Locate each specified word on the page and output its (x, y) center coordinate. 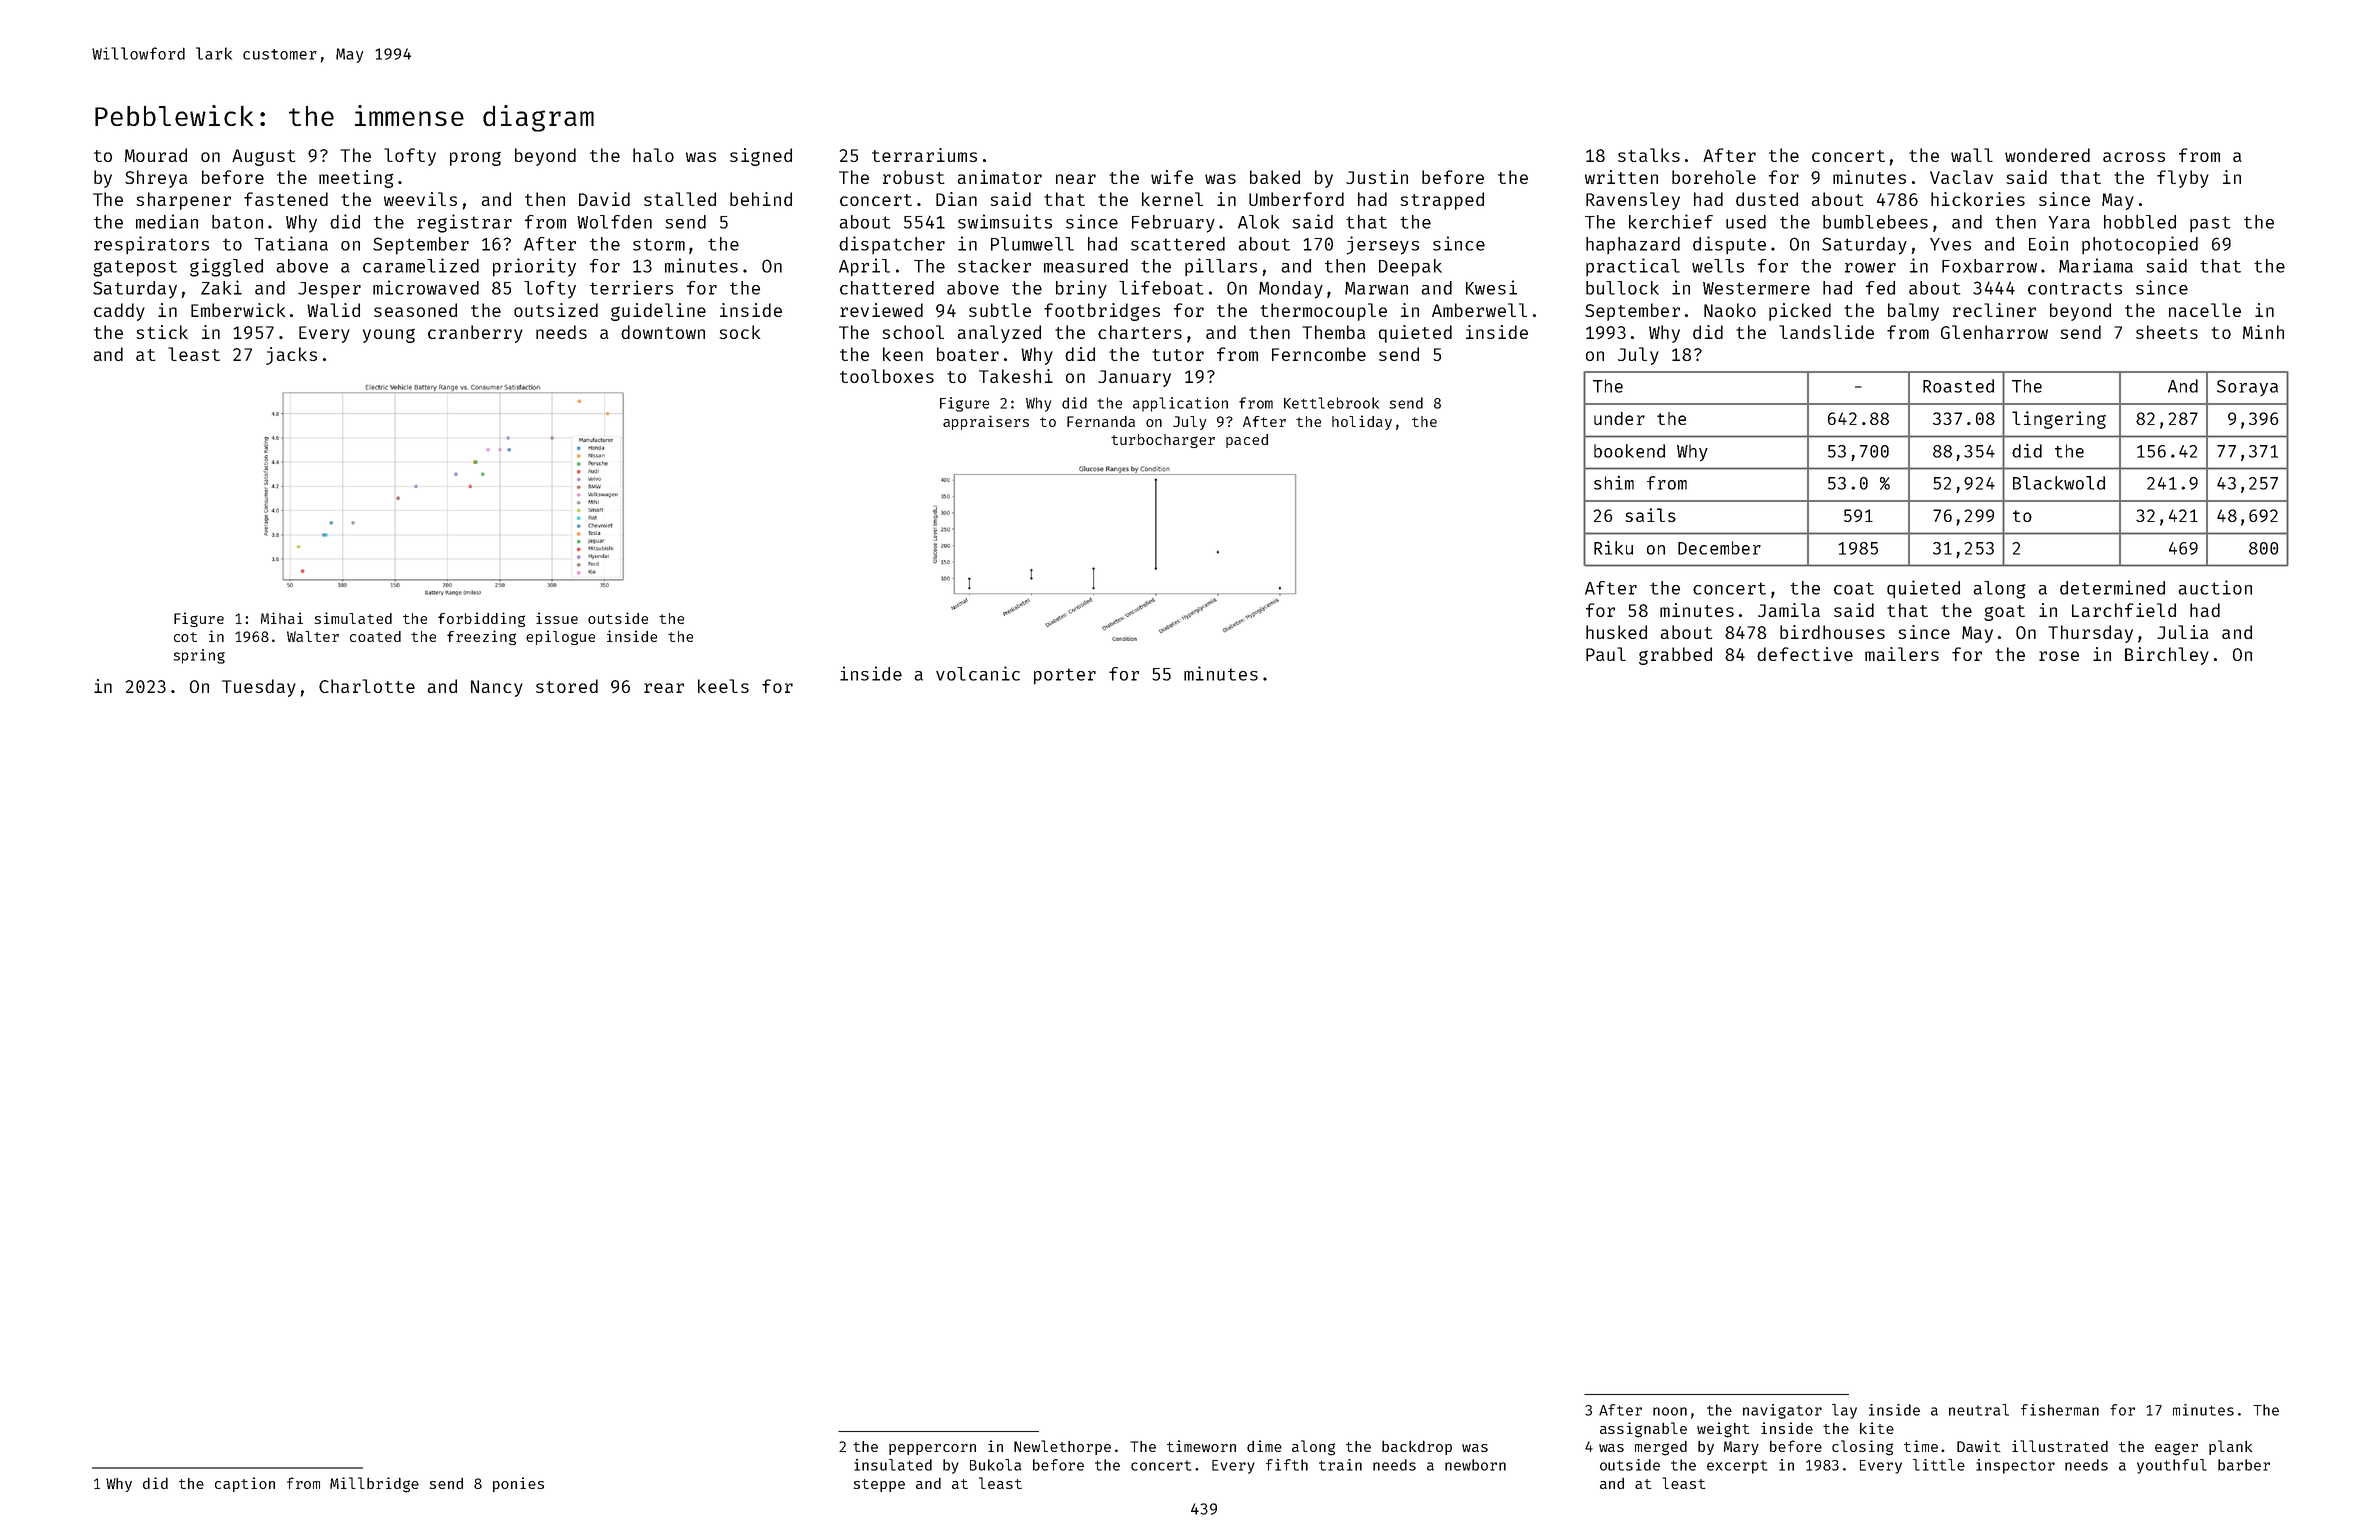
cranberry (475, 334)
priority (534, 267)
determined (2112, 587)
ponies (518, 1484)
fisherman (2060, 1410)
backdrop (1417, 1447)
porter (1065, 676)
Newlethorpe (1062, 1447)
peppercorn (932, 1449)
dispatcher (892, 245)
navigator (1782, 1411)
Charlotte (367, 686)
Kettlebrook (1331, 403)
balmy (1913, 312)
